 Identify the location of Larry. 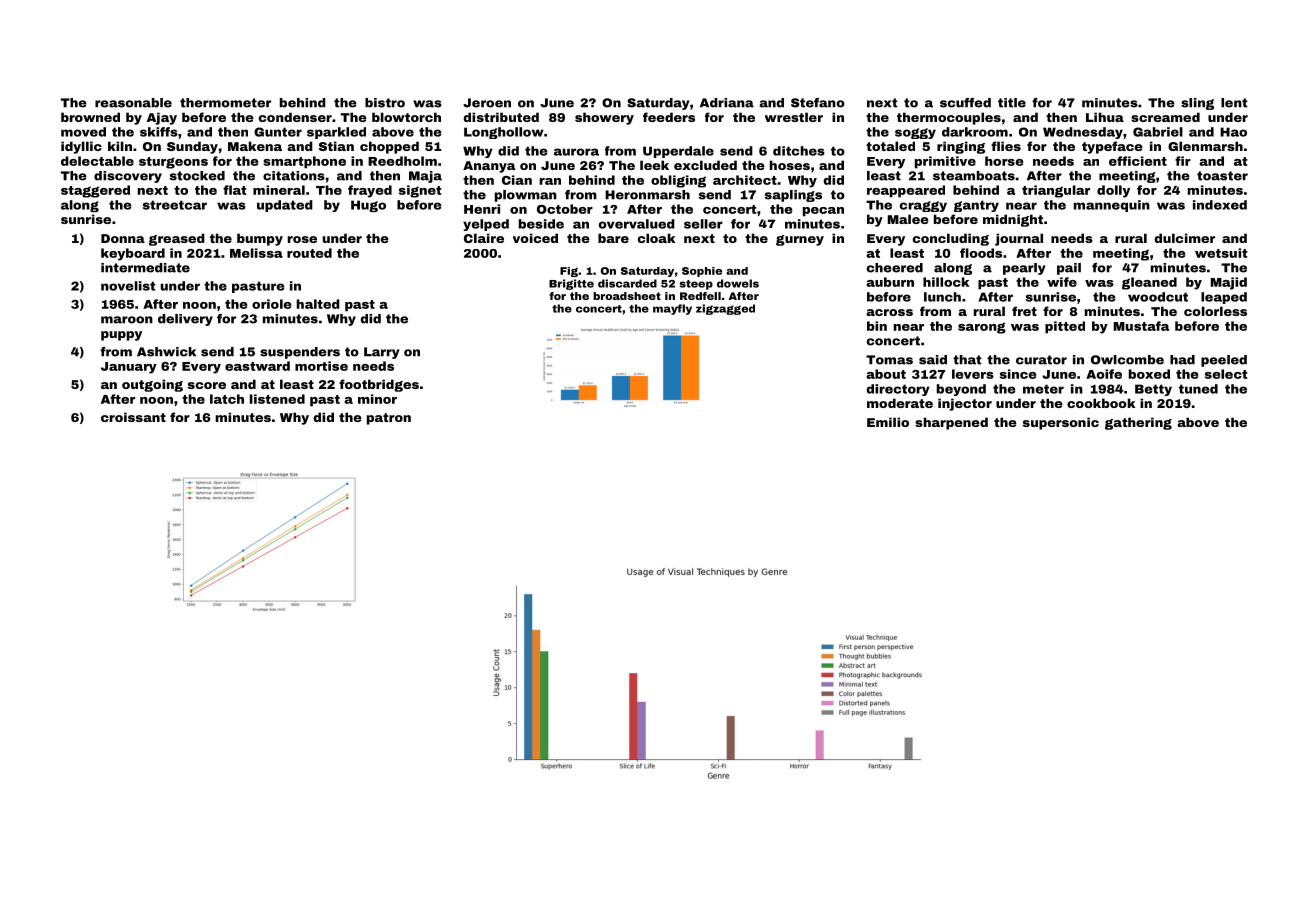
(381, 353).
